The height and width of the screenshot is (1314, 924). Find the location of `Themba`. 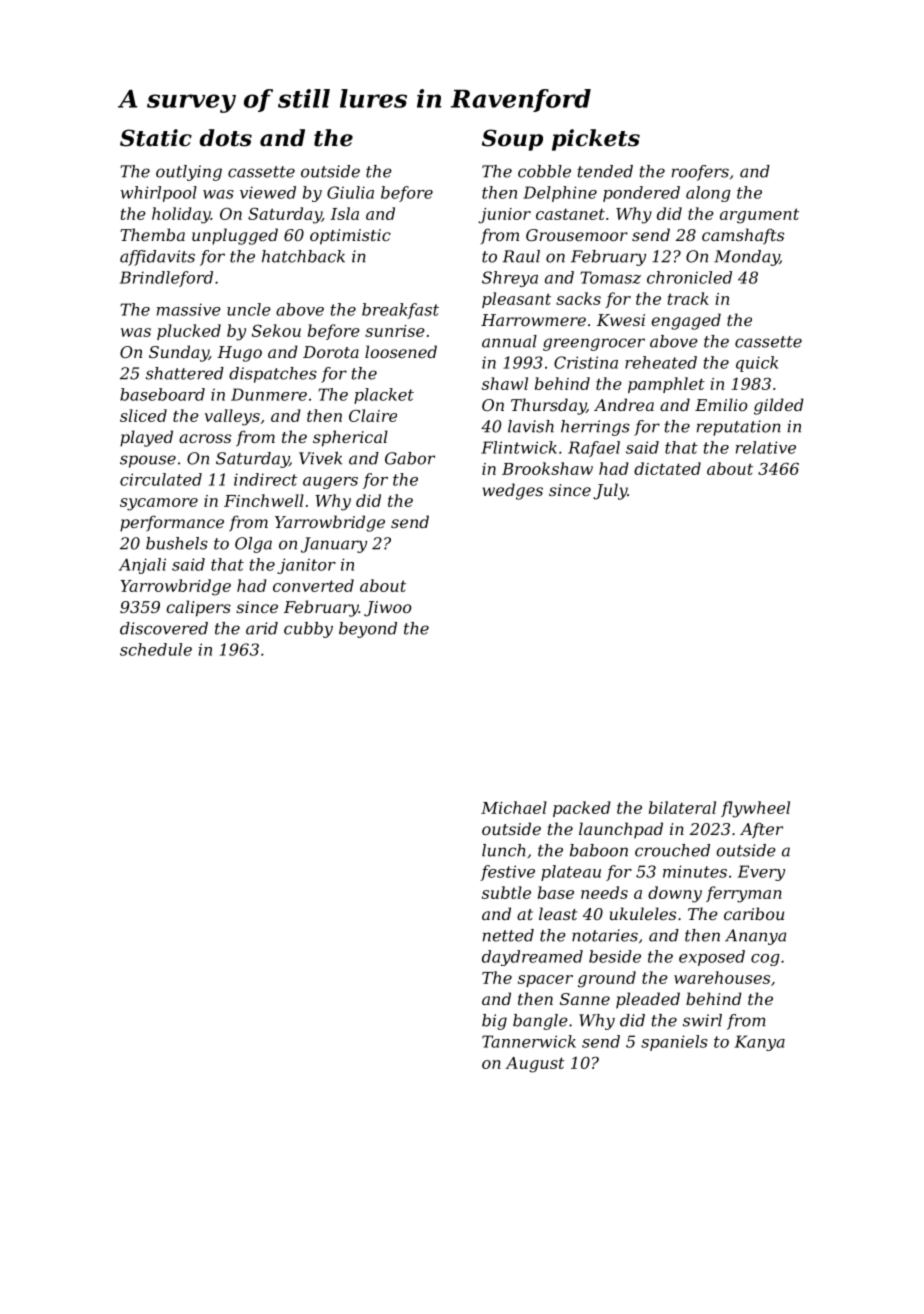

Themba is located at coordinates (152, 234).
